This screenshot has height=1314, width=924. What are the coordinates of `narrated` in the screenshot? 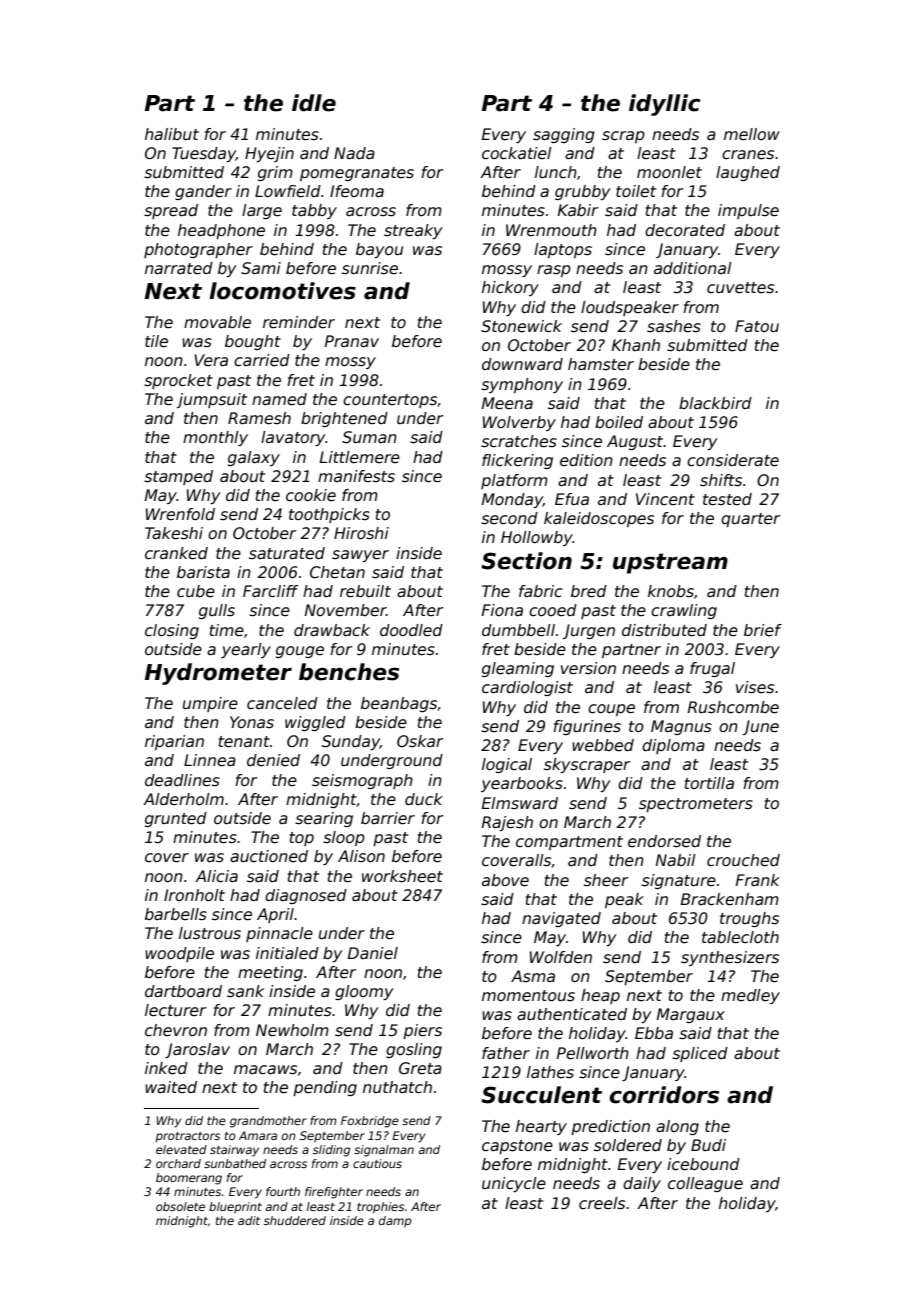 It's located at (179, 268).
